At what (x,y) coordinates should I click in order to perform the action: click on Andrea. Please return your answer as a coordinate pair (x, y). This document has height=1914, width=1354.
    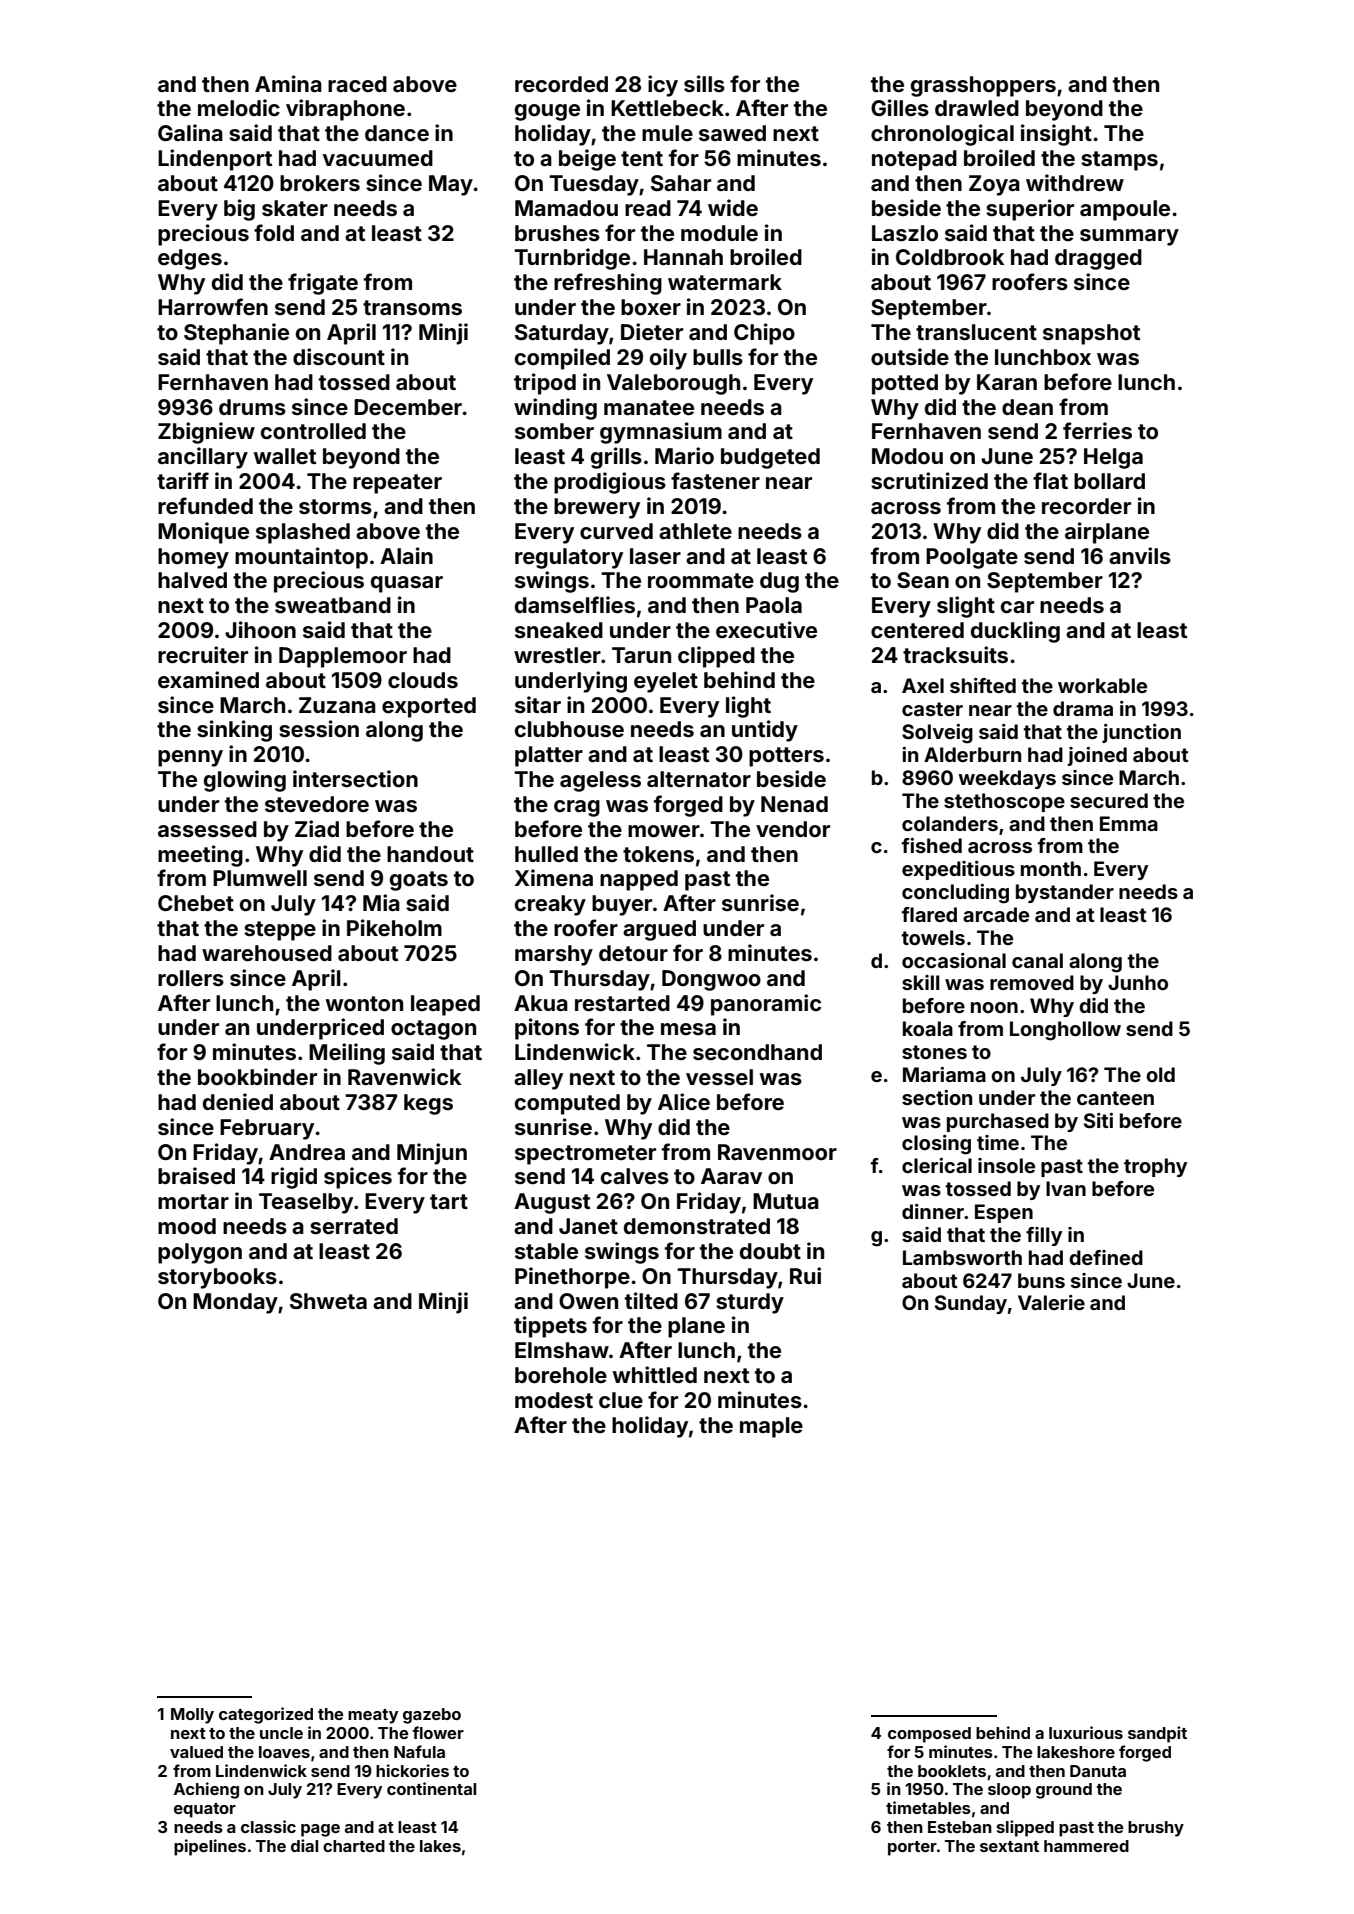
    Looking at the image, I should click on (307, 1152).
